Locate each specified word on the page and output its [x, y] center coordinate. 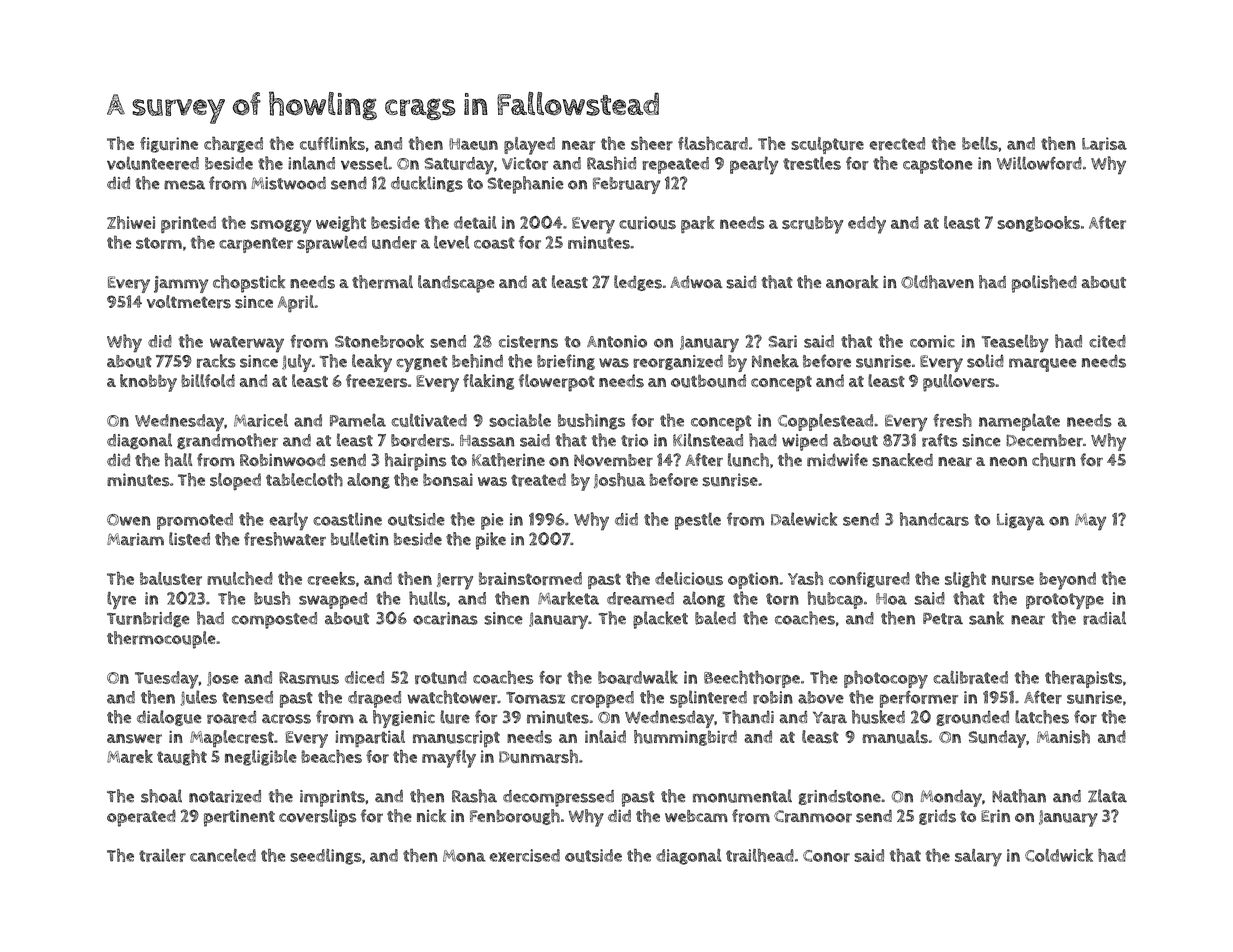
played [529, 146]
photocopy [886, 679]
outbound [708, 381]
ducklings [427, 184]
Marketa [568, 598]
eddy [867, 225]
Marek [130, 757]
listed [189, 539]
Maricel [261, 420]
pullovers [959, 383]
